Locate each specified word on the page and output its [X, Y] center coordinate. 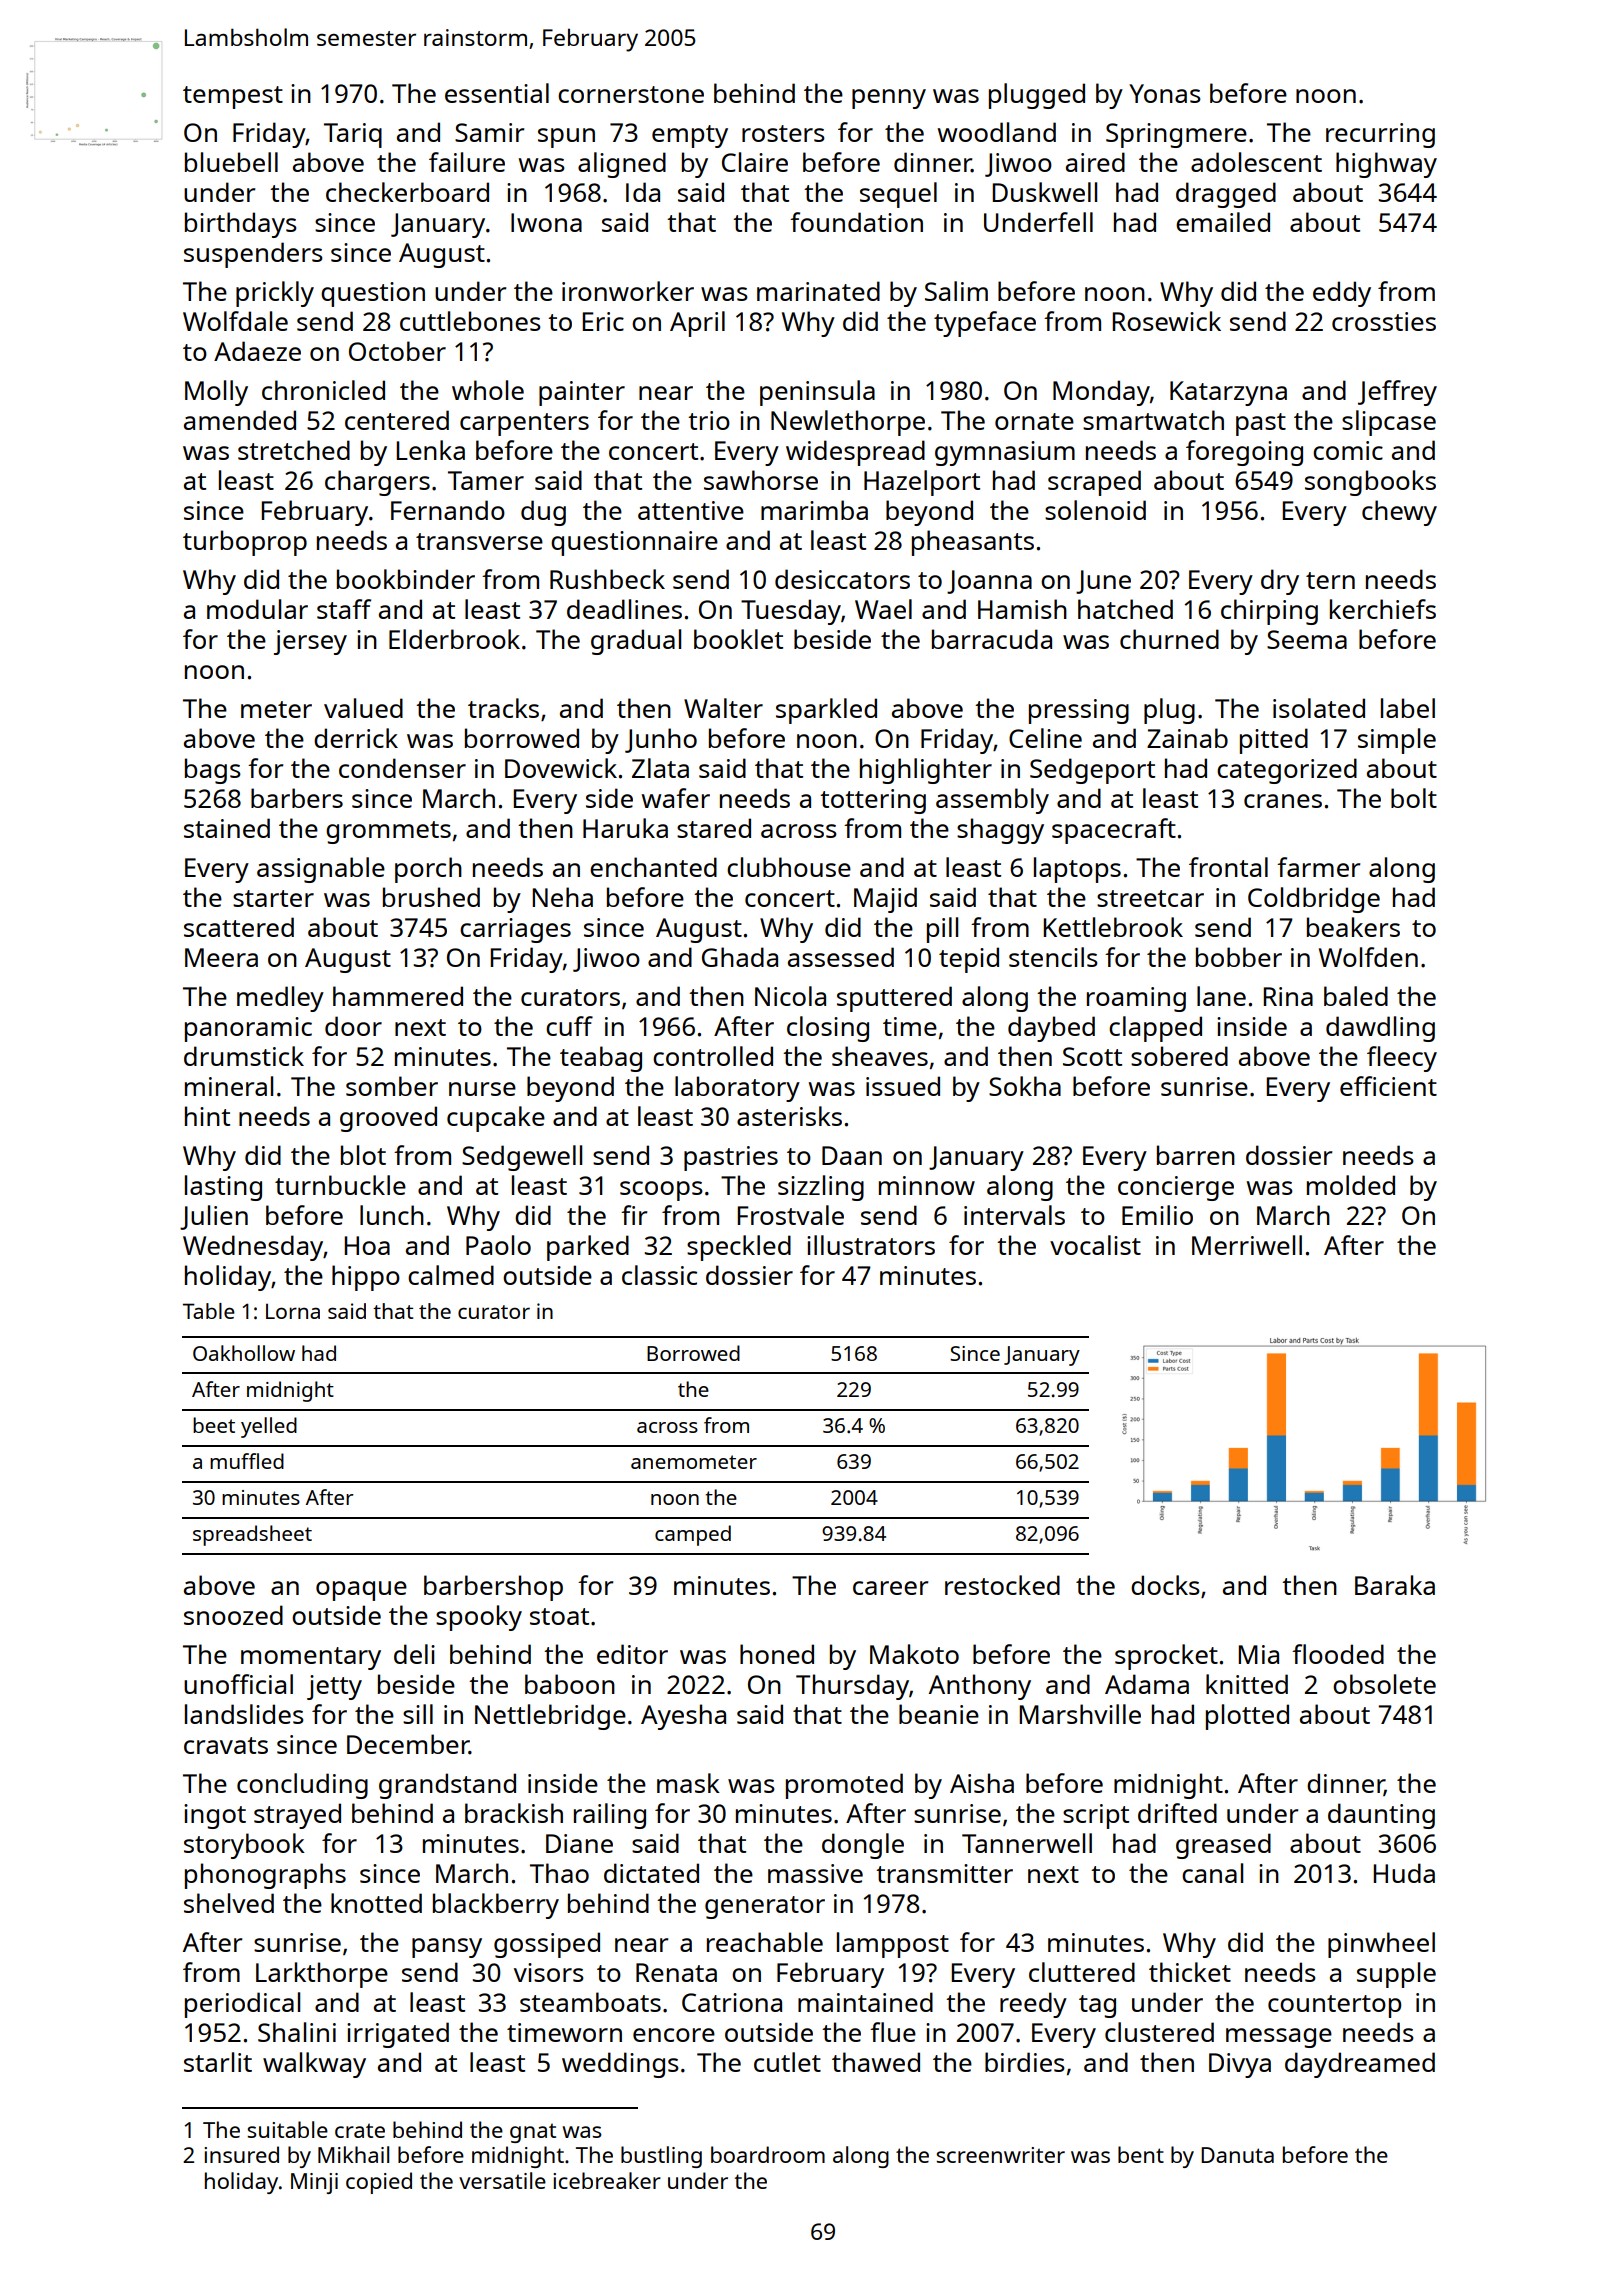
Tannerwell [1027, 1843]
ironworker [628, 291]
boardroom [768, 2154]
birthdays [241, 225]
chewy [1399, 513]
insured [241, 2154]
